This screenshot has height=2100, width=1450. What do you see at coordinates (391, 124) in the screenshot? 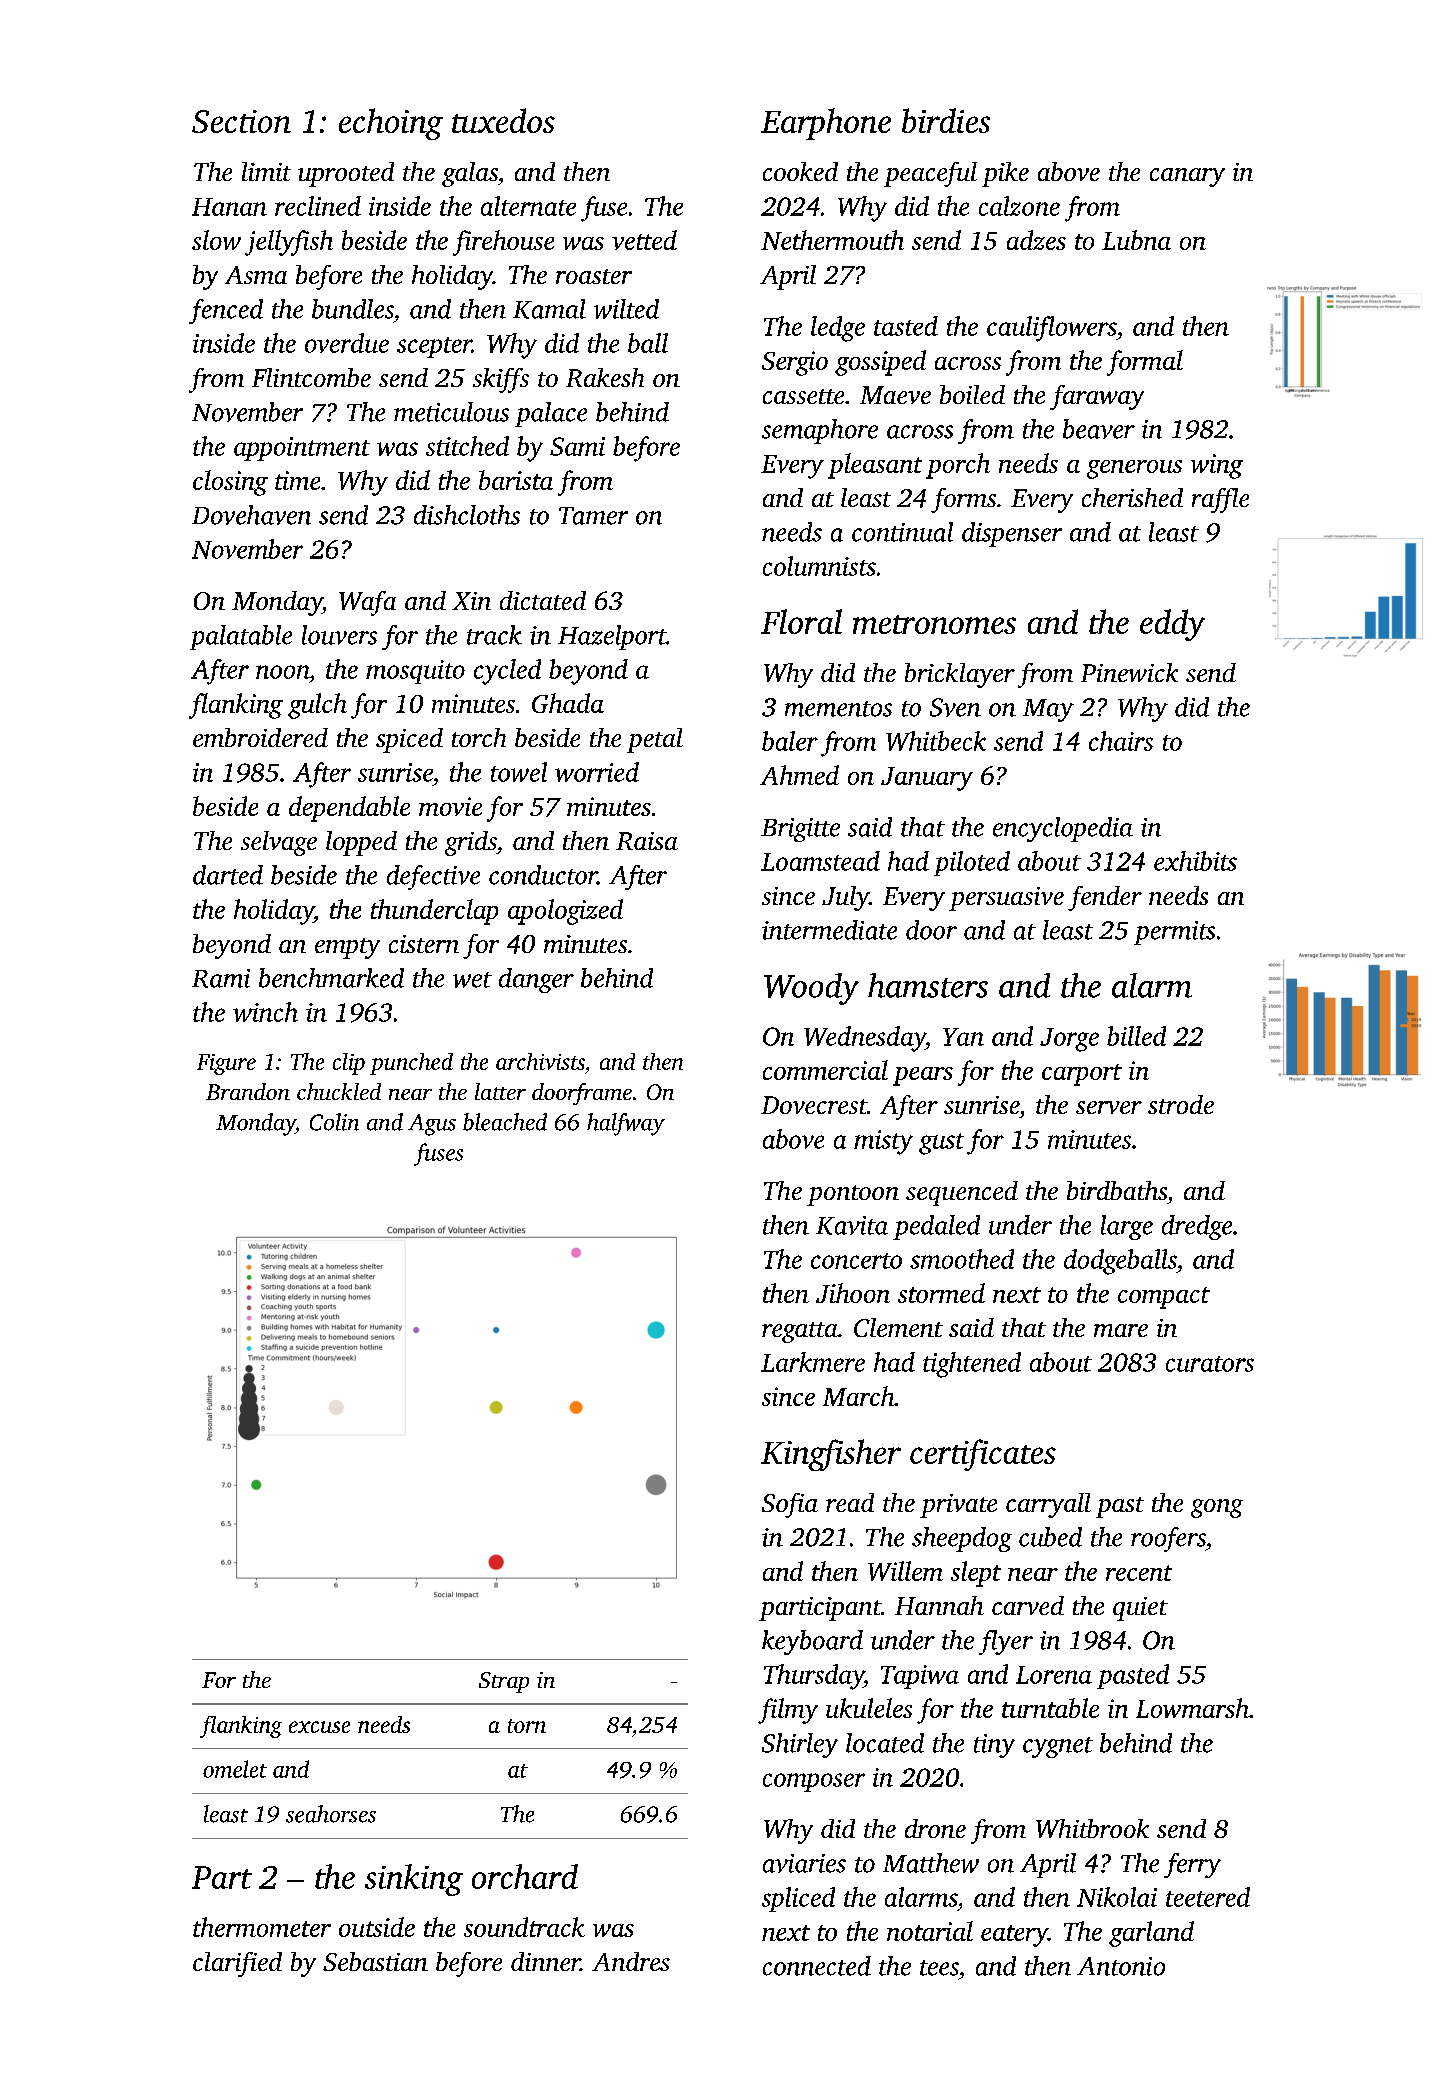
I see `echoing` at bounding box center [391, 124].
